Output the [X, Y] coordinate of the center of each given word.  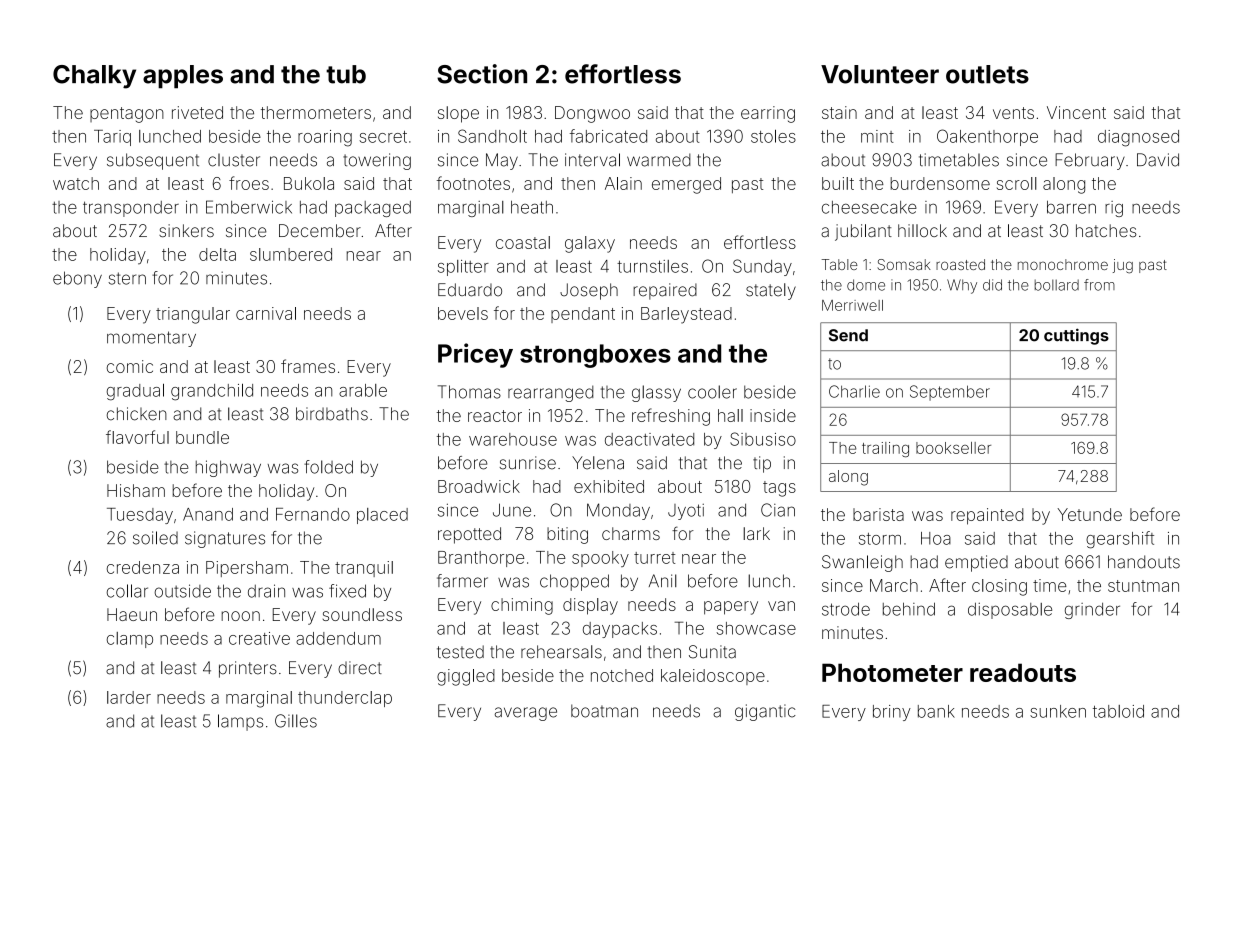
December [320, 230]
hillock [922, 230]
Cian [778, 510]
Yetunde [1090, 514]
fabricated [608, 136]
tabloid [1118, 711]
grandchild [212, 392]
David [1158, 160]
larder [129, 697]
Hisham [136, 490]
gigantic [765, 712]
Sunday [762, 267]
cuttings [1076, 336]
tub [346, 74]
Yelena [598, 463]
